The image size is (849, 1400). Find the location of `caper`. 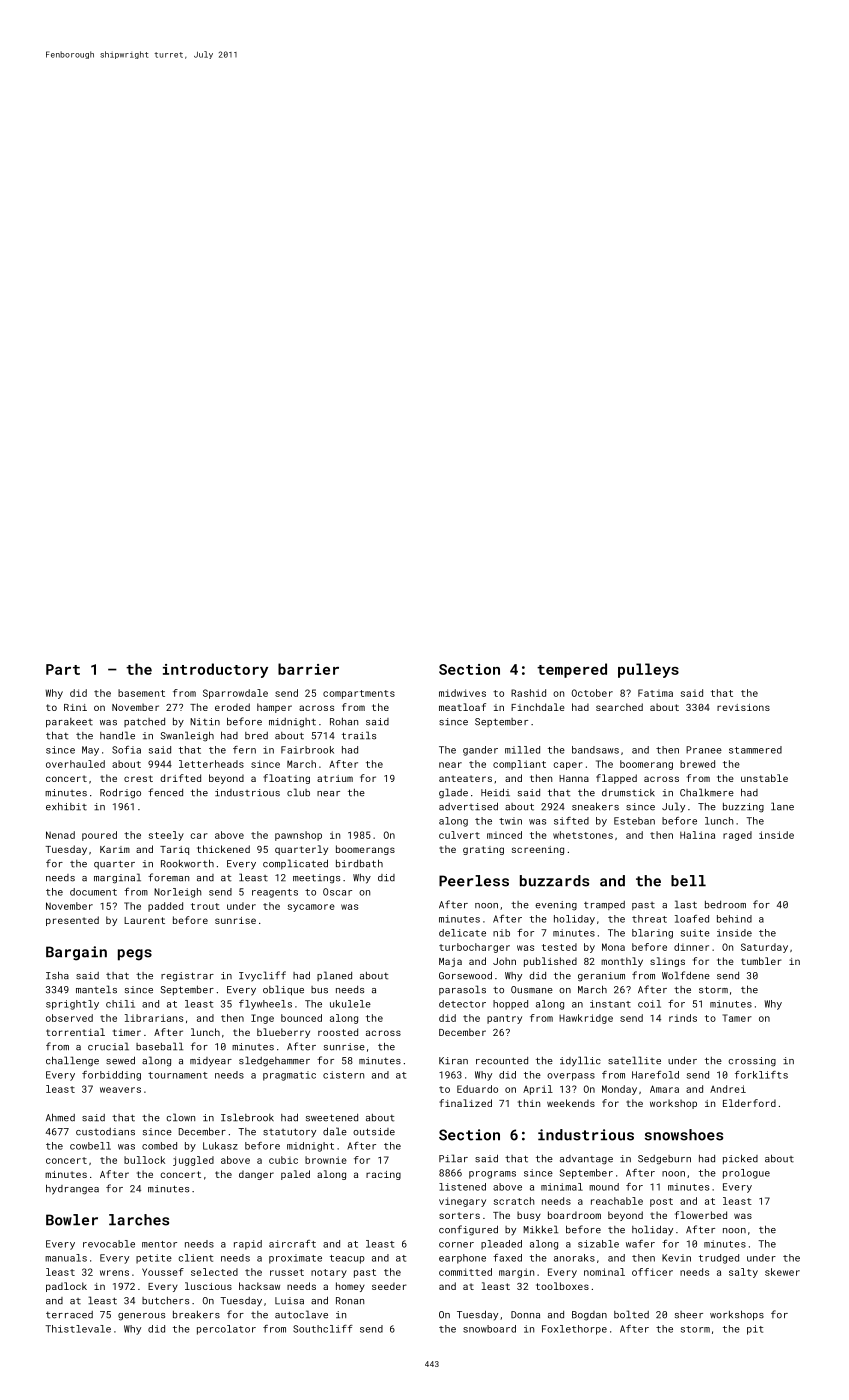

caper is located at coordinates (568, 766).
